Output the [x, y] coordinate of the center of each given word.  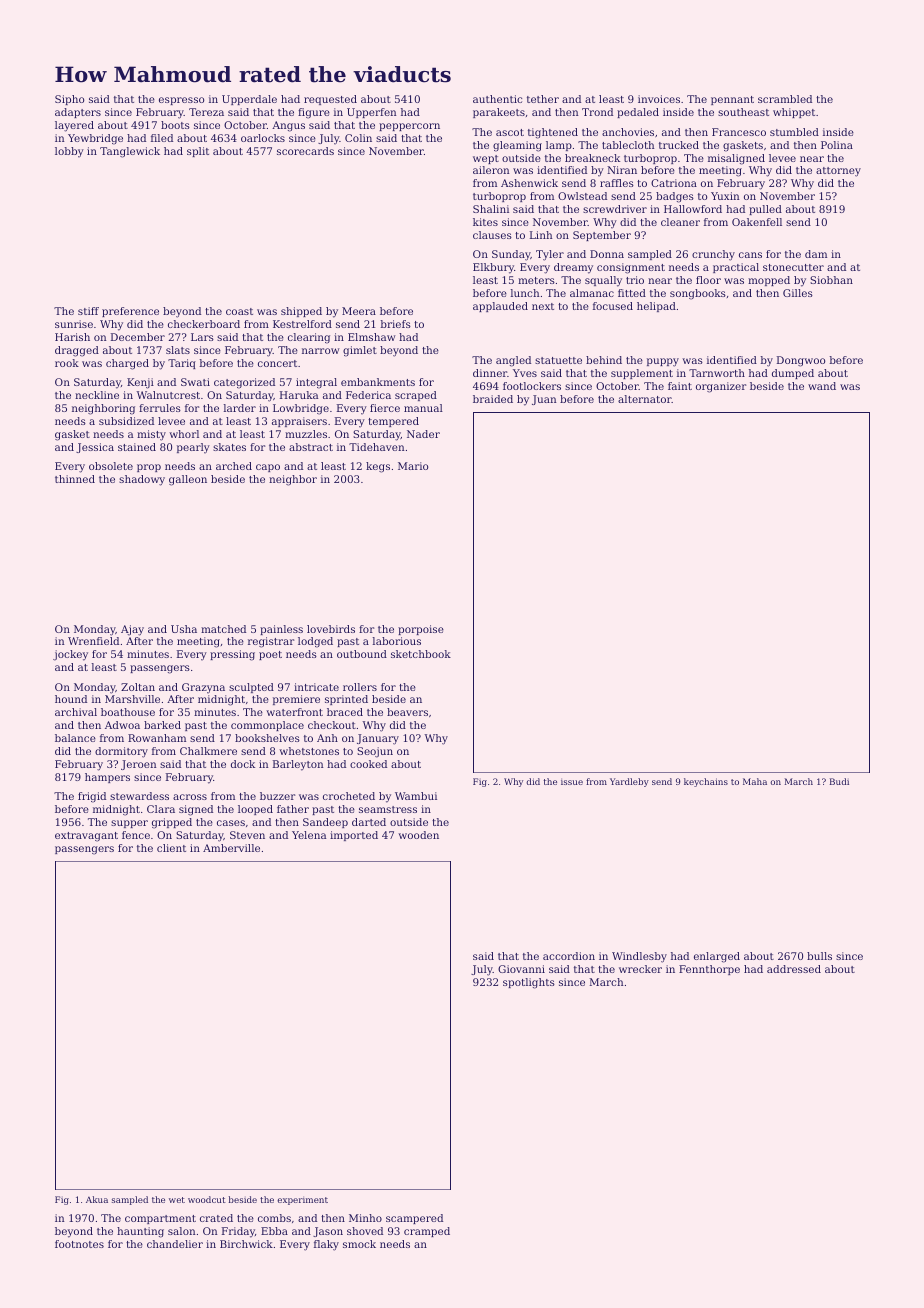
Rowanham [157, 738]
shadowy [142, 480]
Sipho [69, 100]
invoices [659, 99]
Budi [839, 781]
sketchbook [421, 654]
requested [330, 100]
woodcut [207, 1199]
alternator [645, 399]
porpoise [421, 630]
